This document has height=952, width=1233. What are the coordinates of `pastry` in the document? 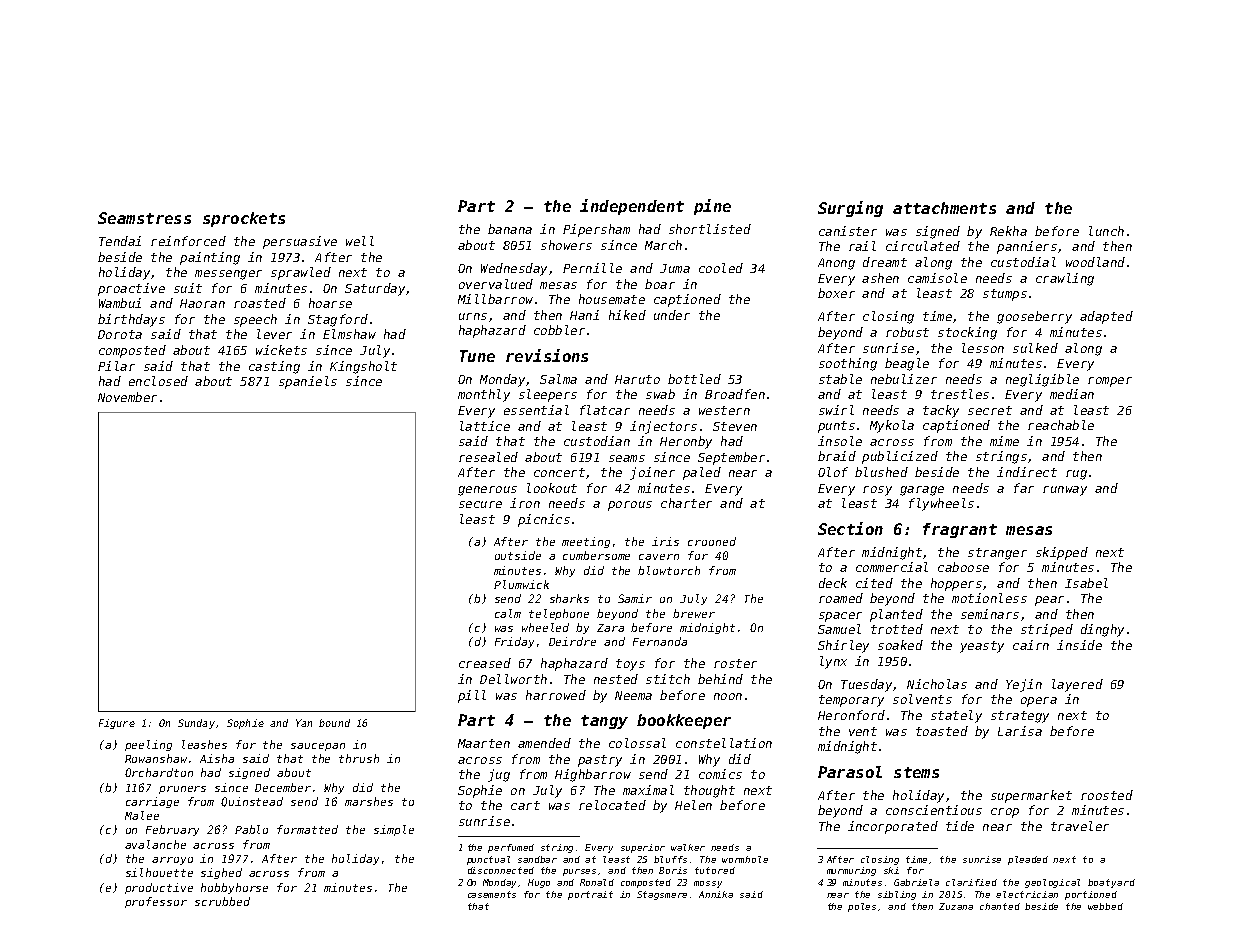 It's located at (600, 761).
